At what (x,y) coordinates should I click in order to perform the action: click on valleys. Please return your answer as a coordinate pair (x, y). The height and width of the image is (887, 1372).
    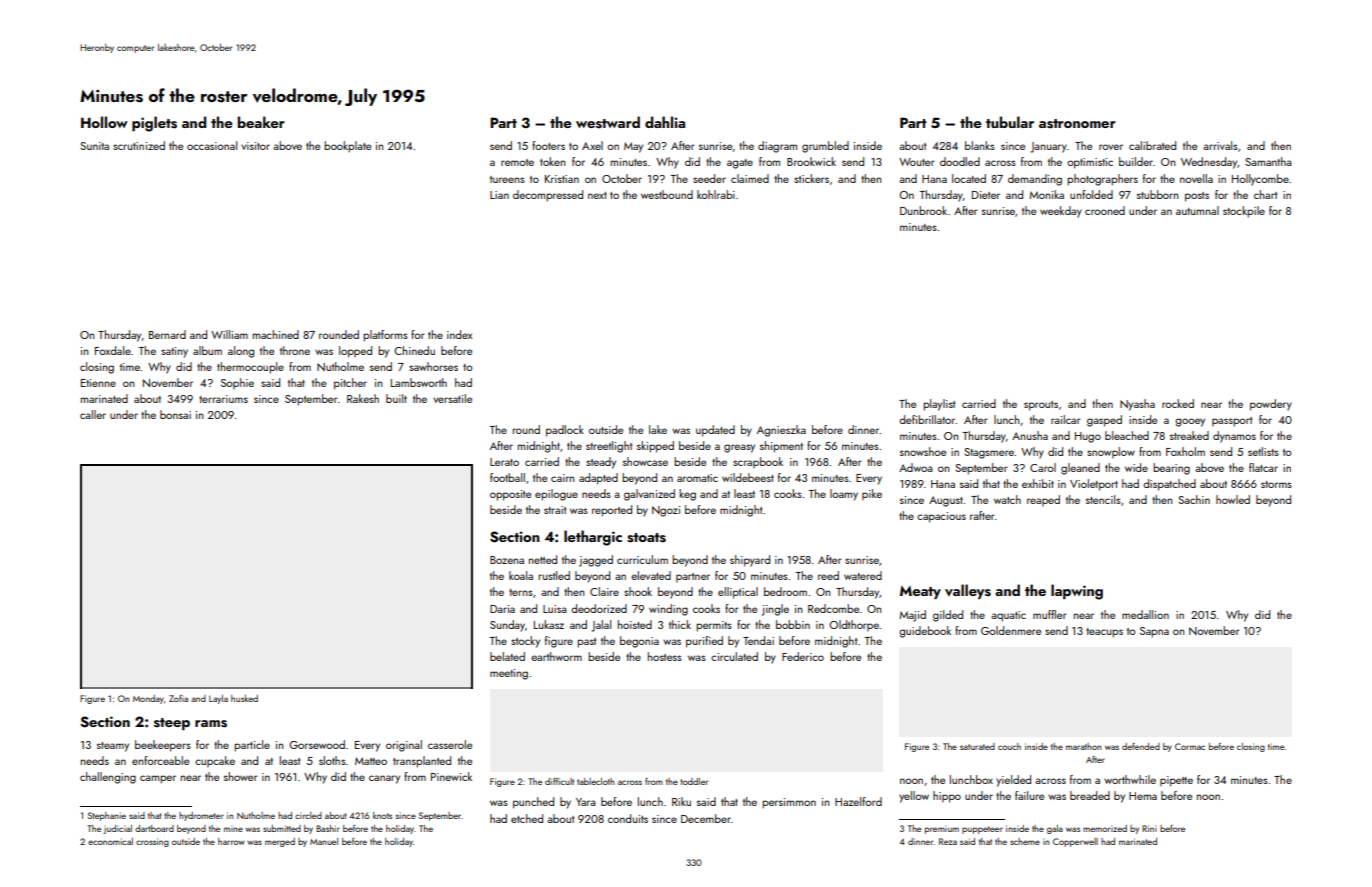
    Looking at the image, I should click on (968, 591).
